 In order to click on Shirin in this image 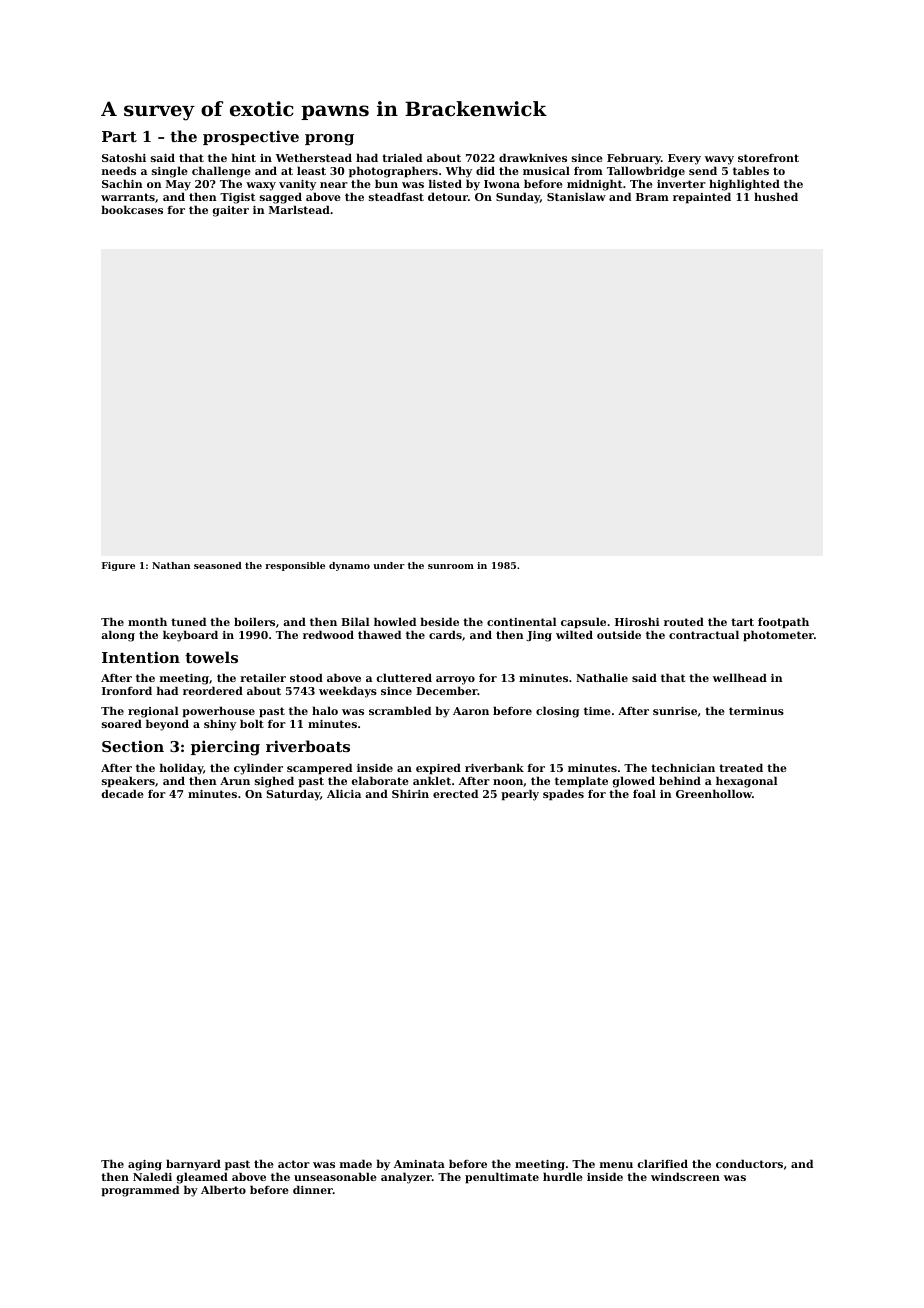, I will do `click(410, 793)`.
